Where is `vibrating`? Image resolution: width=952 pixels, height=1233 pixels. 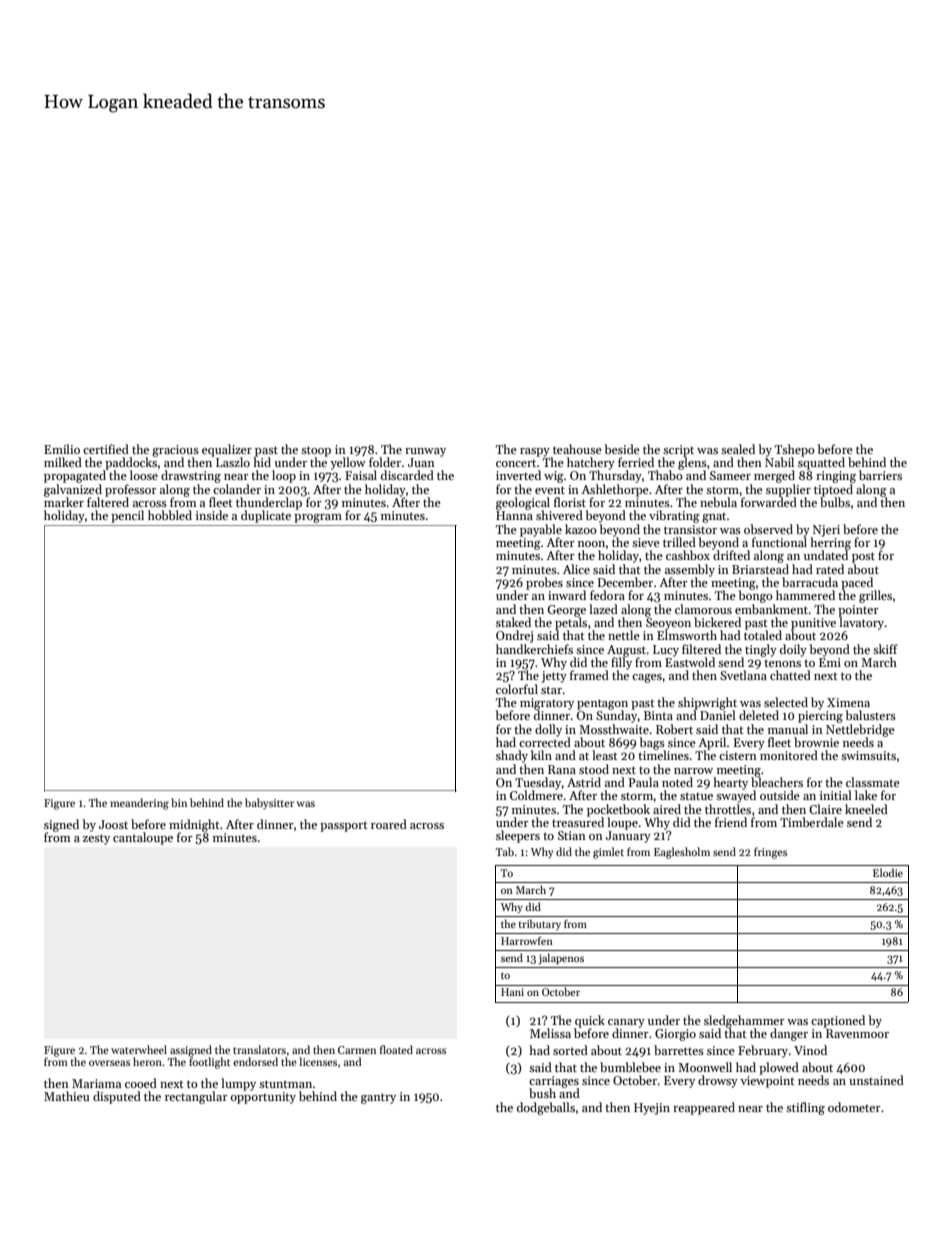
vibrating is located at coordinates (674, 516).
